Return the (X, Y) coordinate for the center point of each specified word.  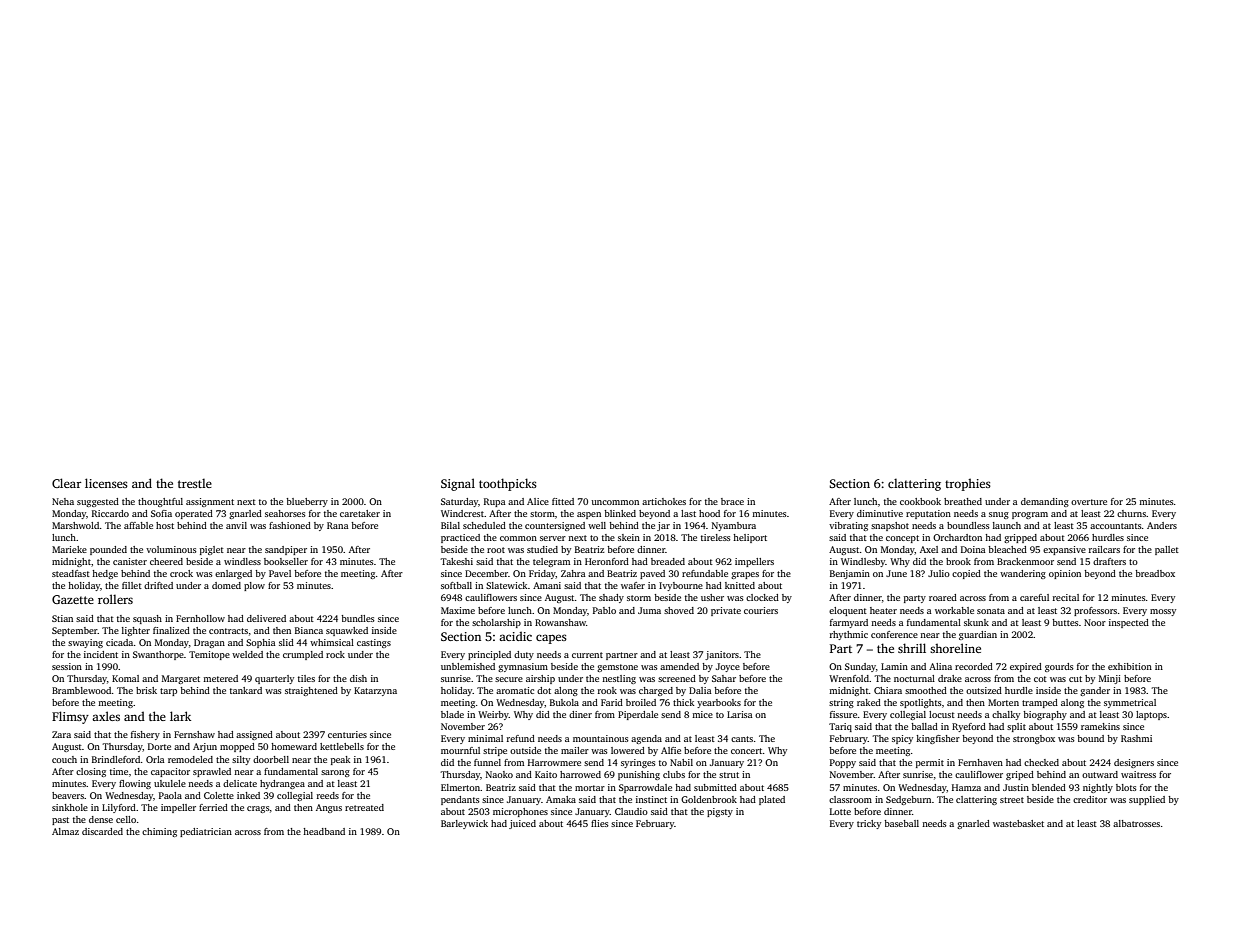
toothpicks (508, 484)
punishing (639, 775)
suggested (98, 502)
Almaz (65, 831)
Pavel (280, 573)
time (119, 771)
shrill (912, 648)
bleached (1007, 549)
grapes (745, 575)
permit (930, 763)
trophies (968, 484)
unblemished (468, 666)
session (67, 666)
